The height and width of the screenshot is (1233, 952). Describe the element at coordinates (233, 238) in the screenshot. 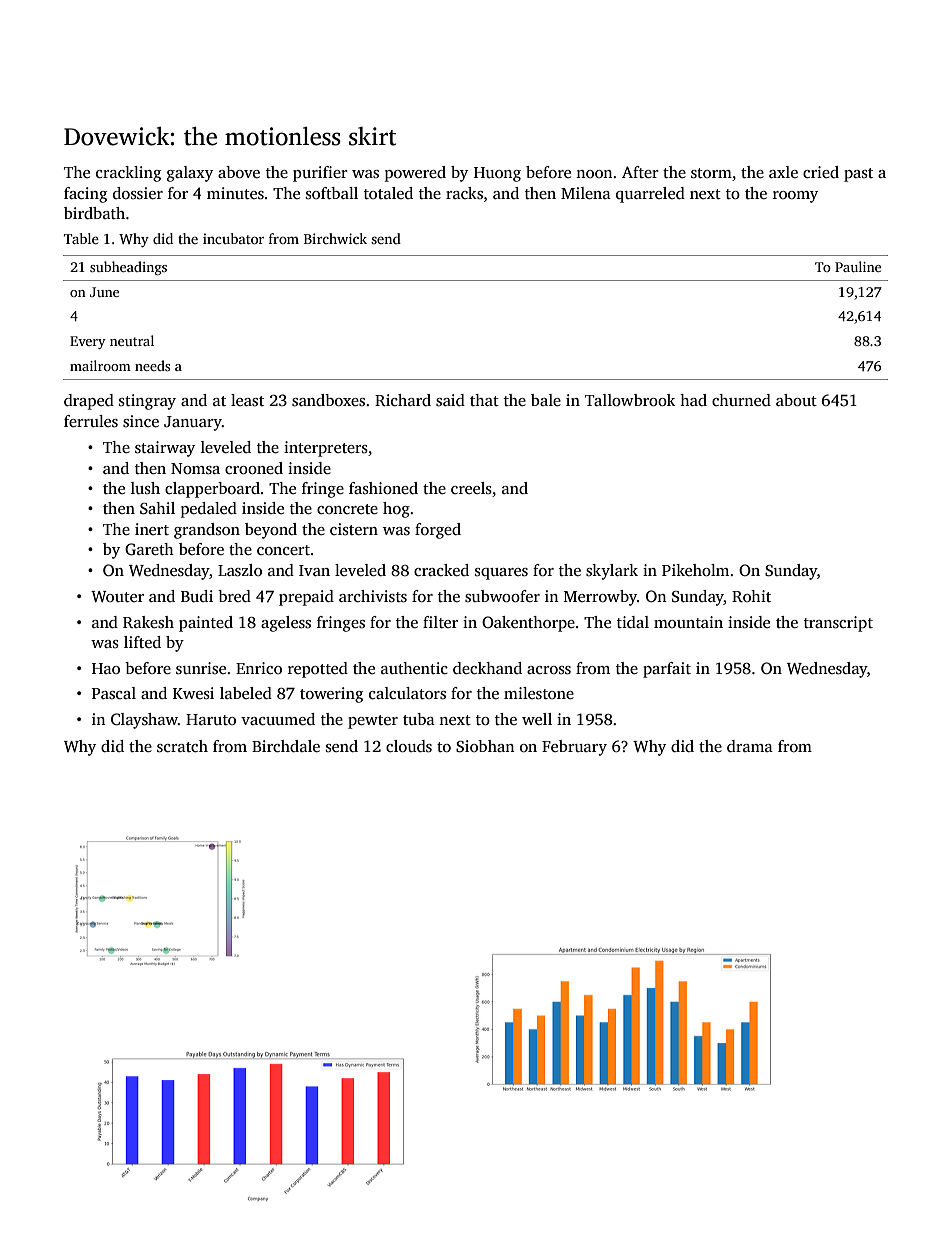

I see `incubator` at that location.
